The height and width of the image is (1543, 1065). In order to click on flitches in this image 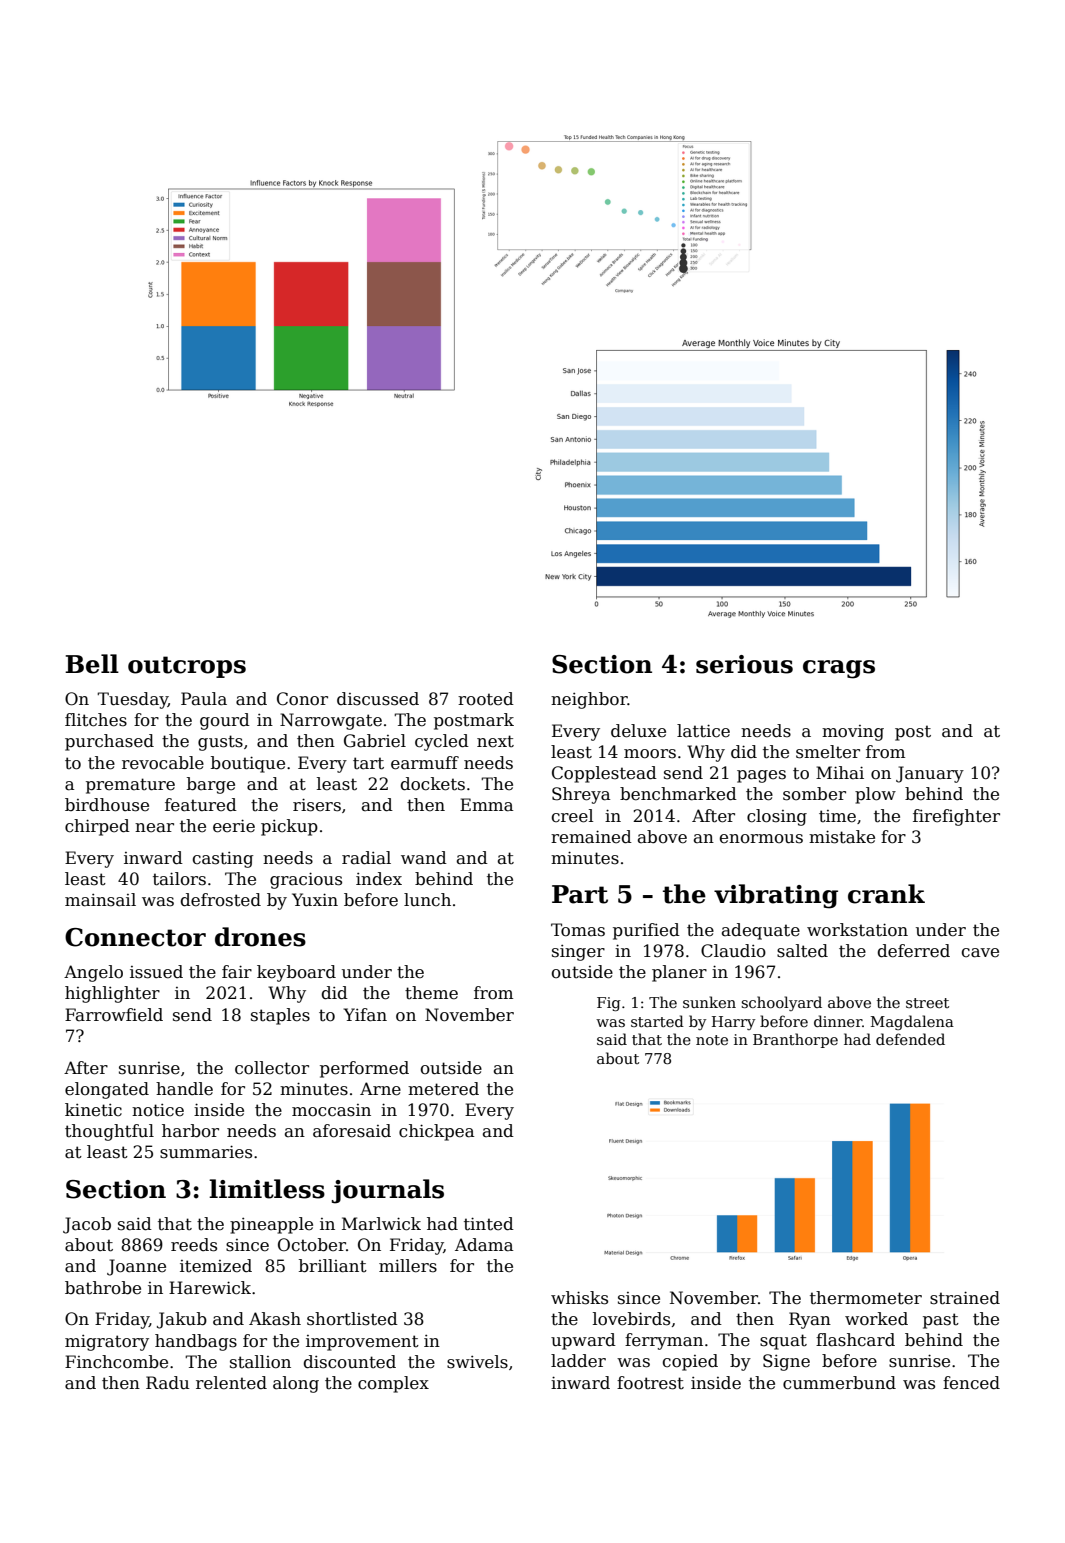, I will do `click(96, 720)`.
